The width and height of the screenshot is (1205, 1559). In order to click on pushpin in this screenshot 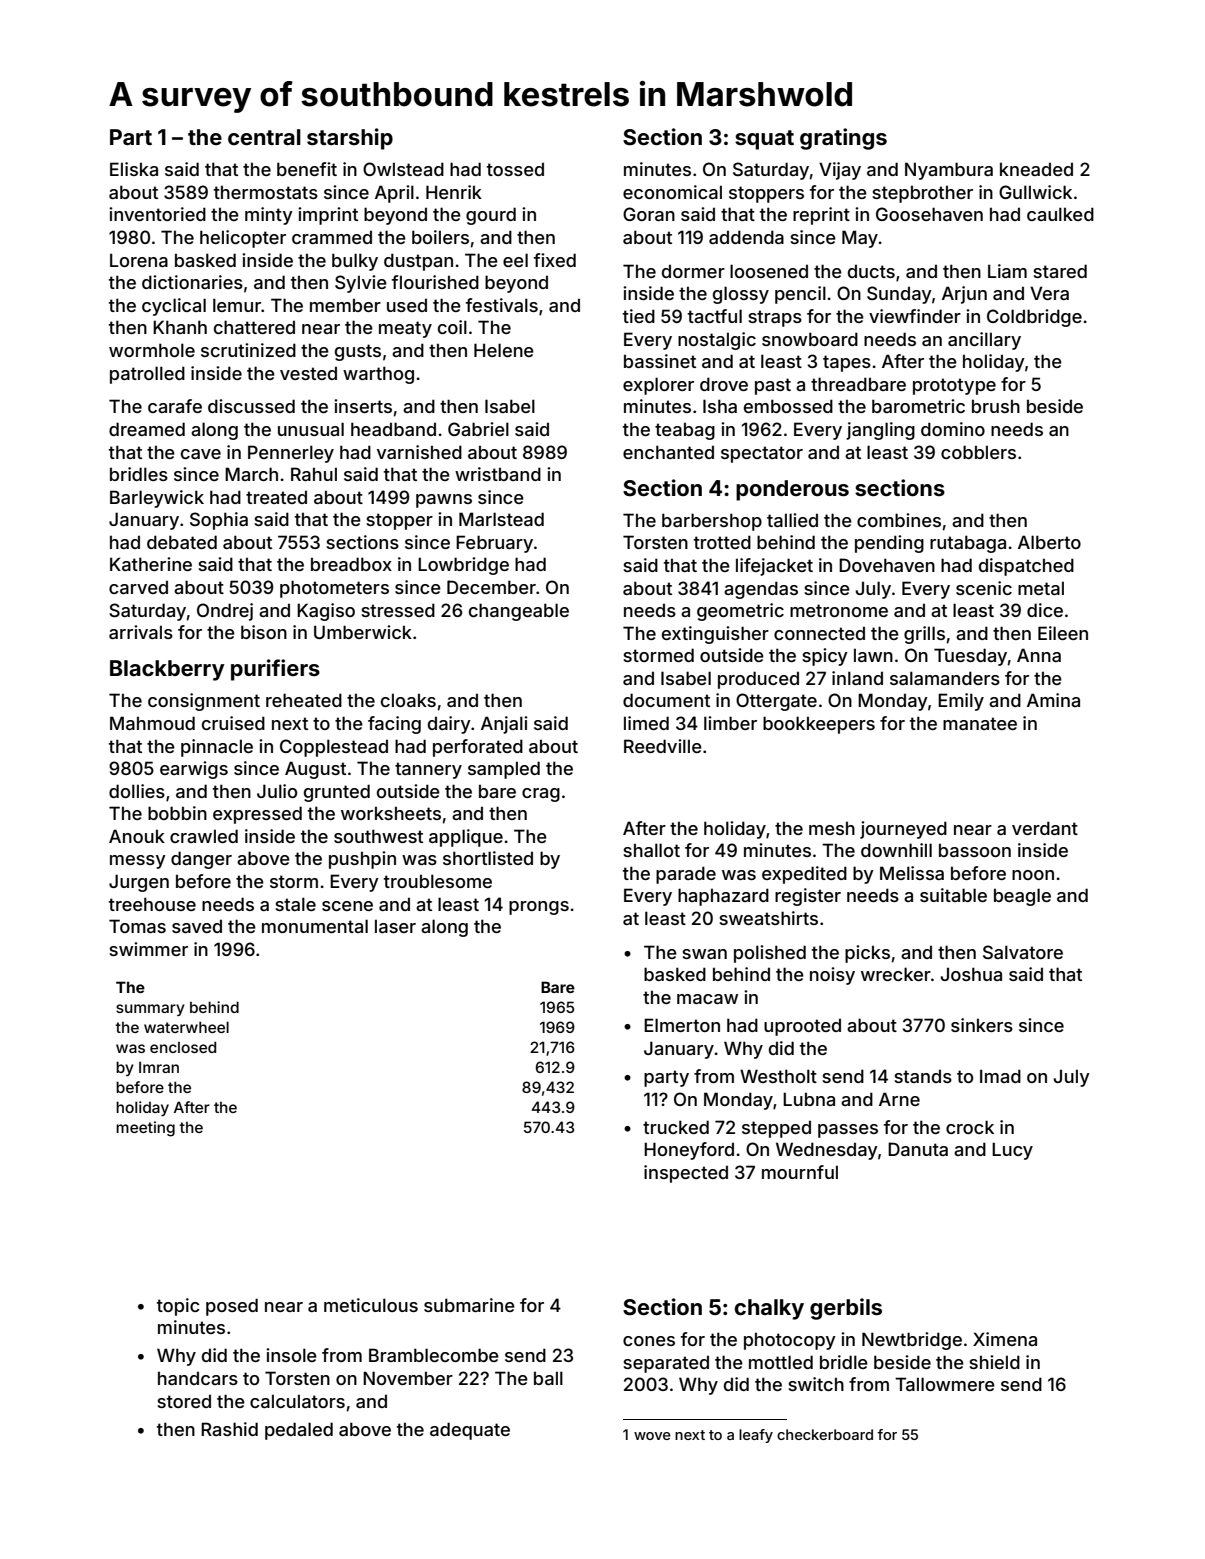, I will do `click(362, 860)`.
